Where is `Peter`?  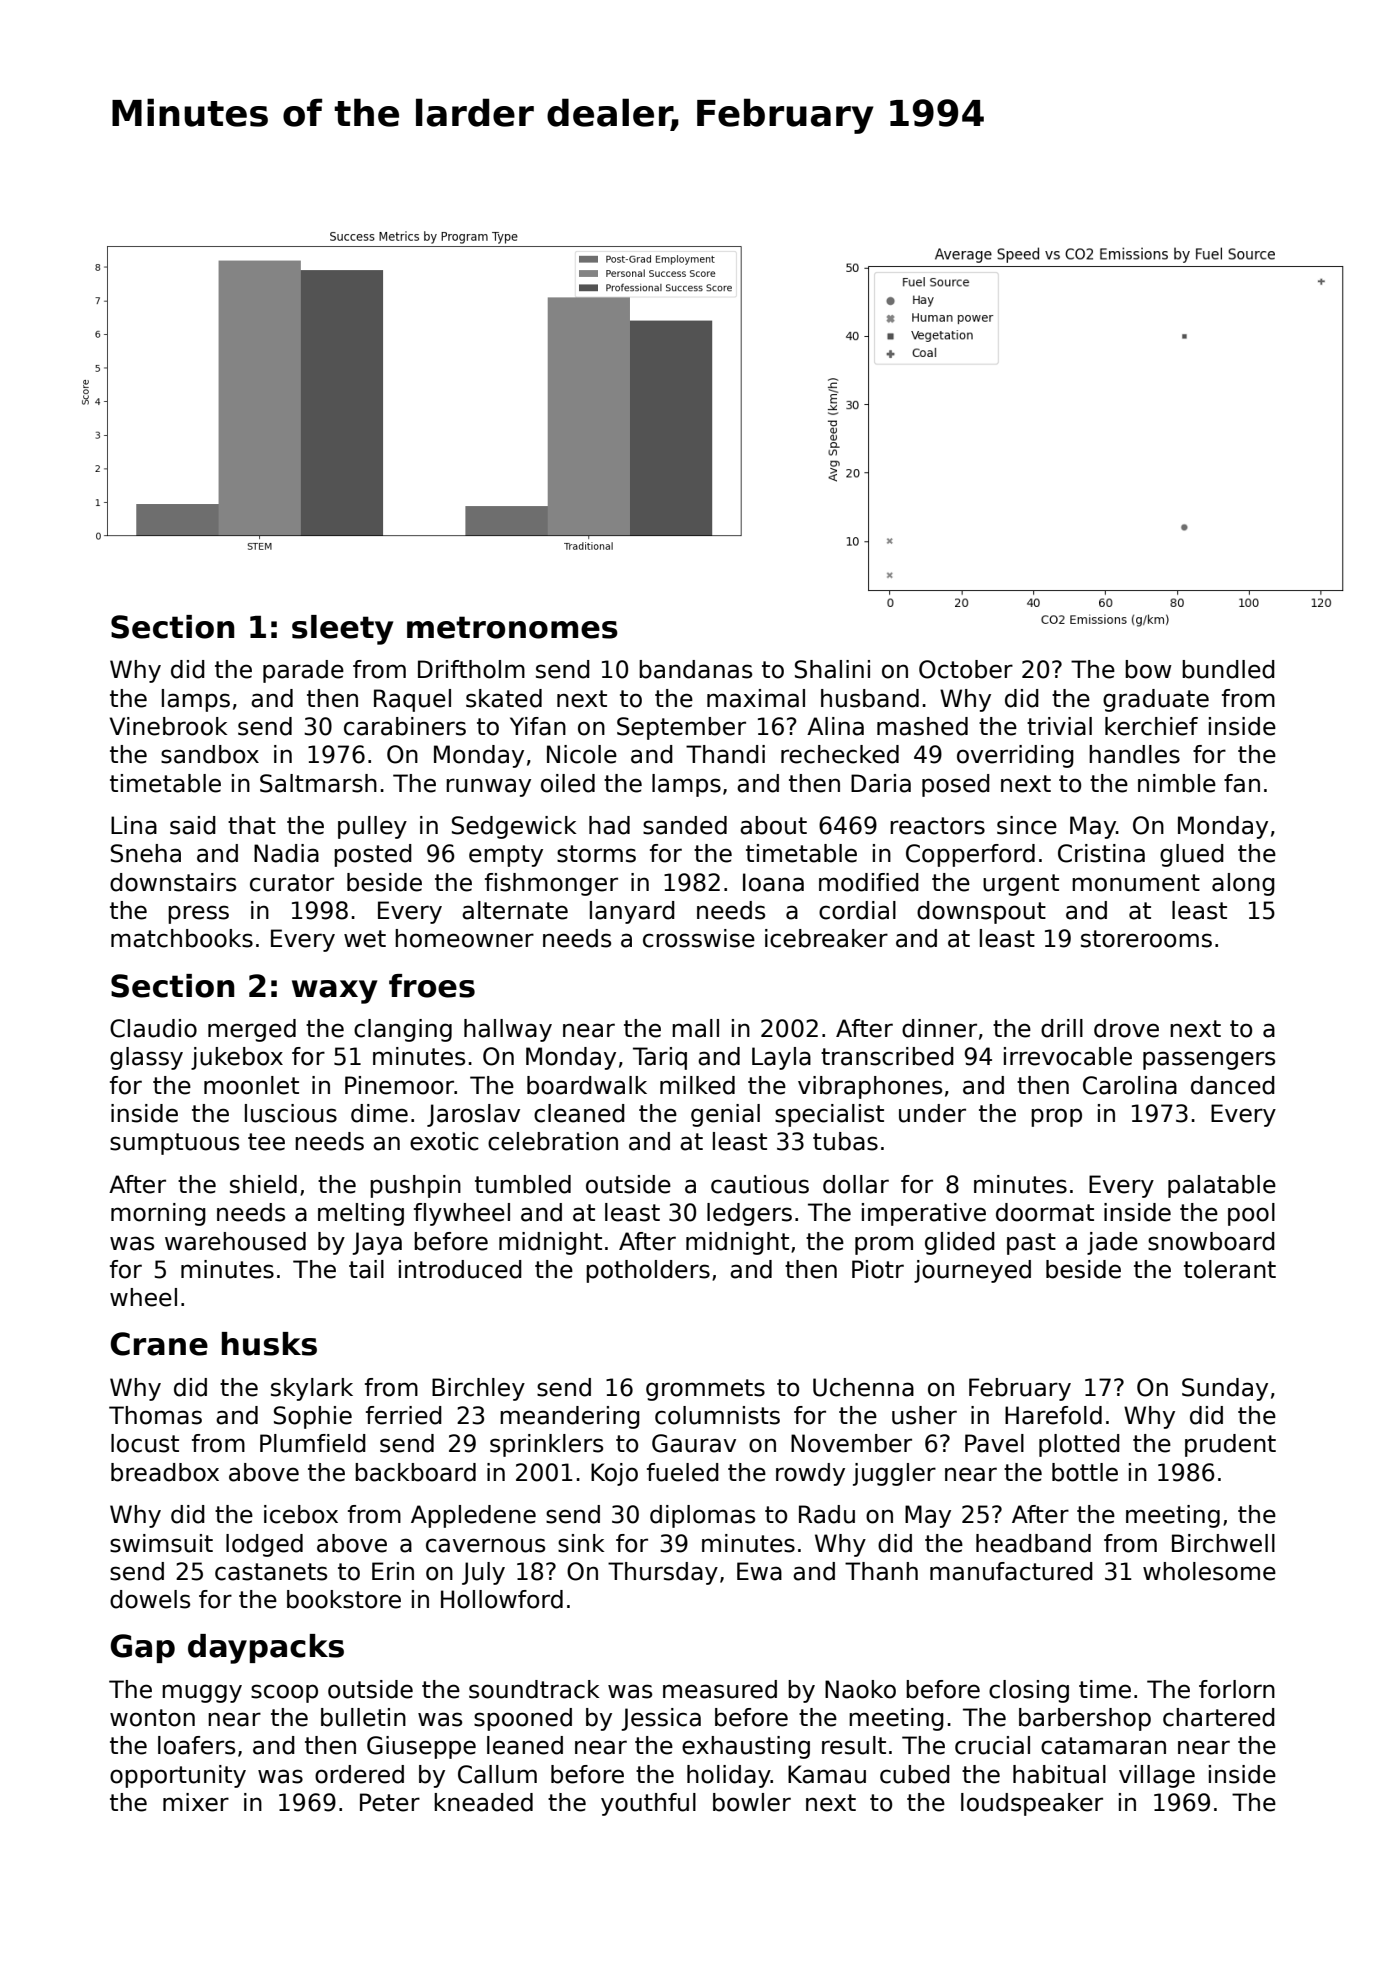
Peter is located at coordinates (390, 1802).
